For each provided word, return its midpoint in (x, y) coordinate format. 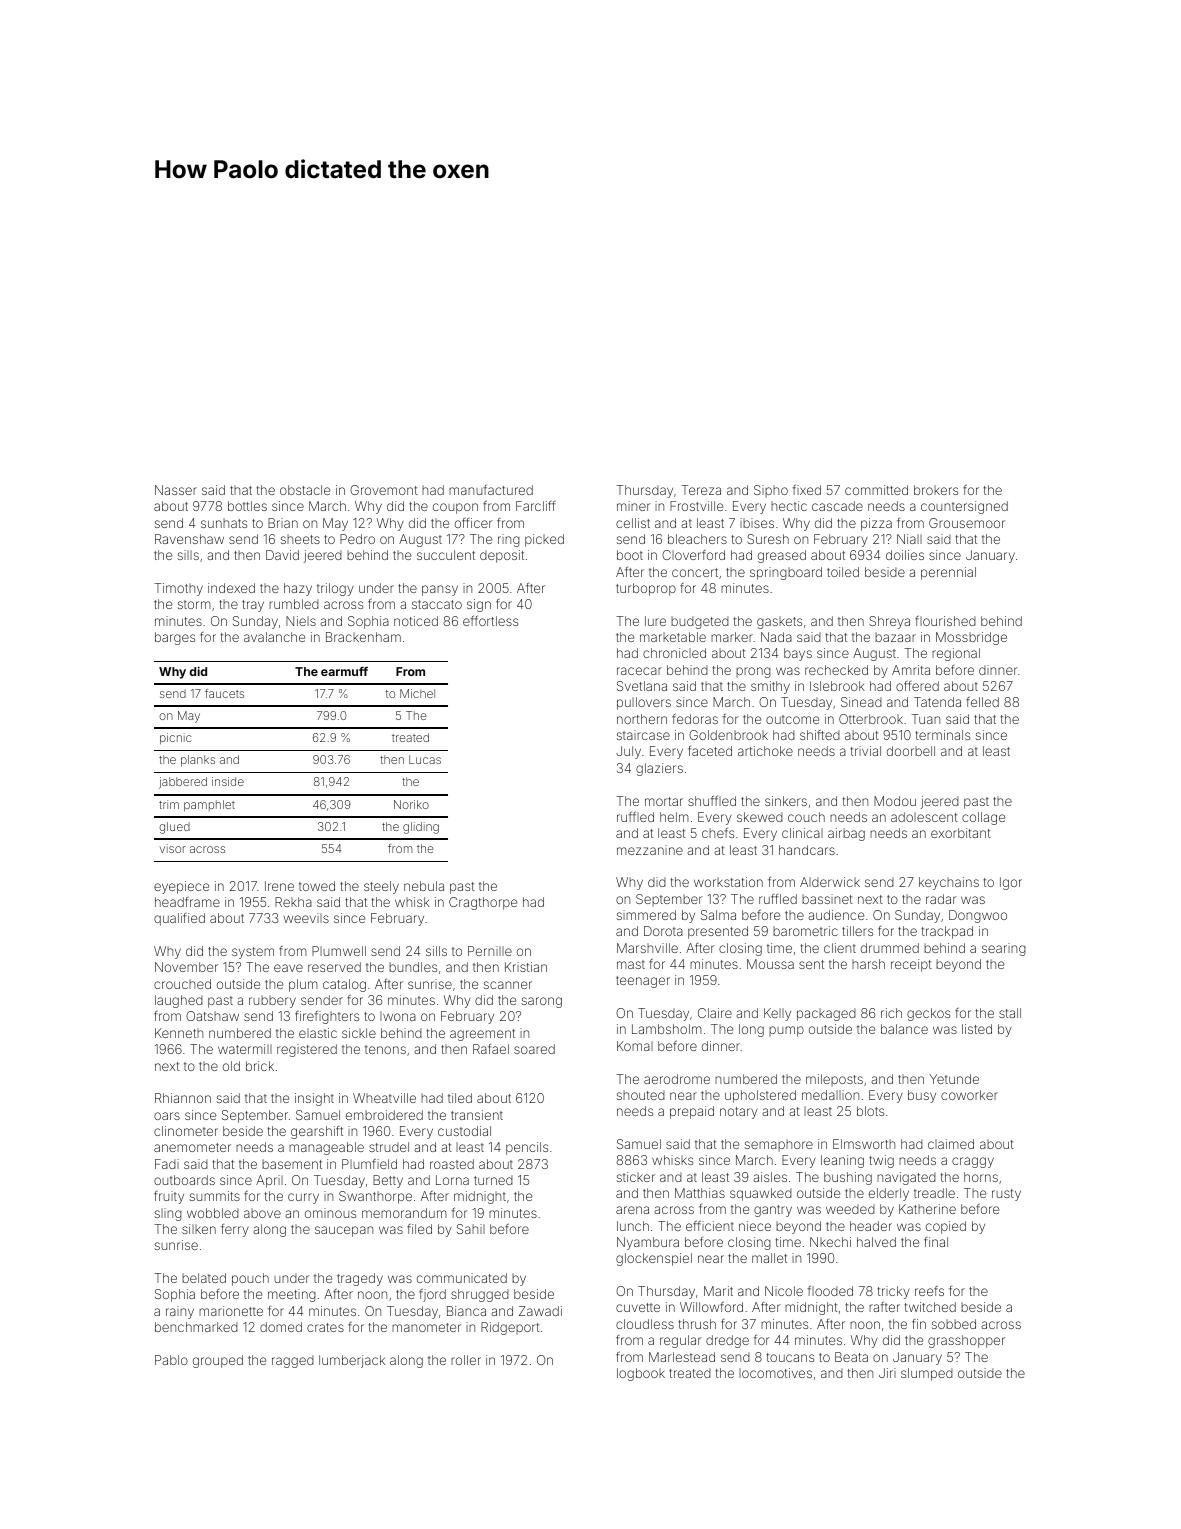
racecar (639, 671)
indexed (231, 588)
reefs (929, 1291)
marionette (231, 1311)
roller (466, 1360)
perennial (948, 573)
